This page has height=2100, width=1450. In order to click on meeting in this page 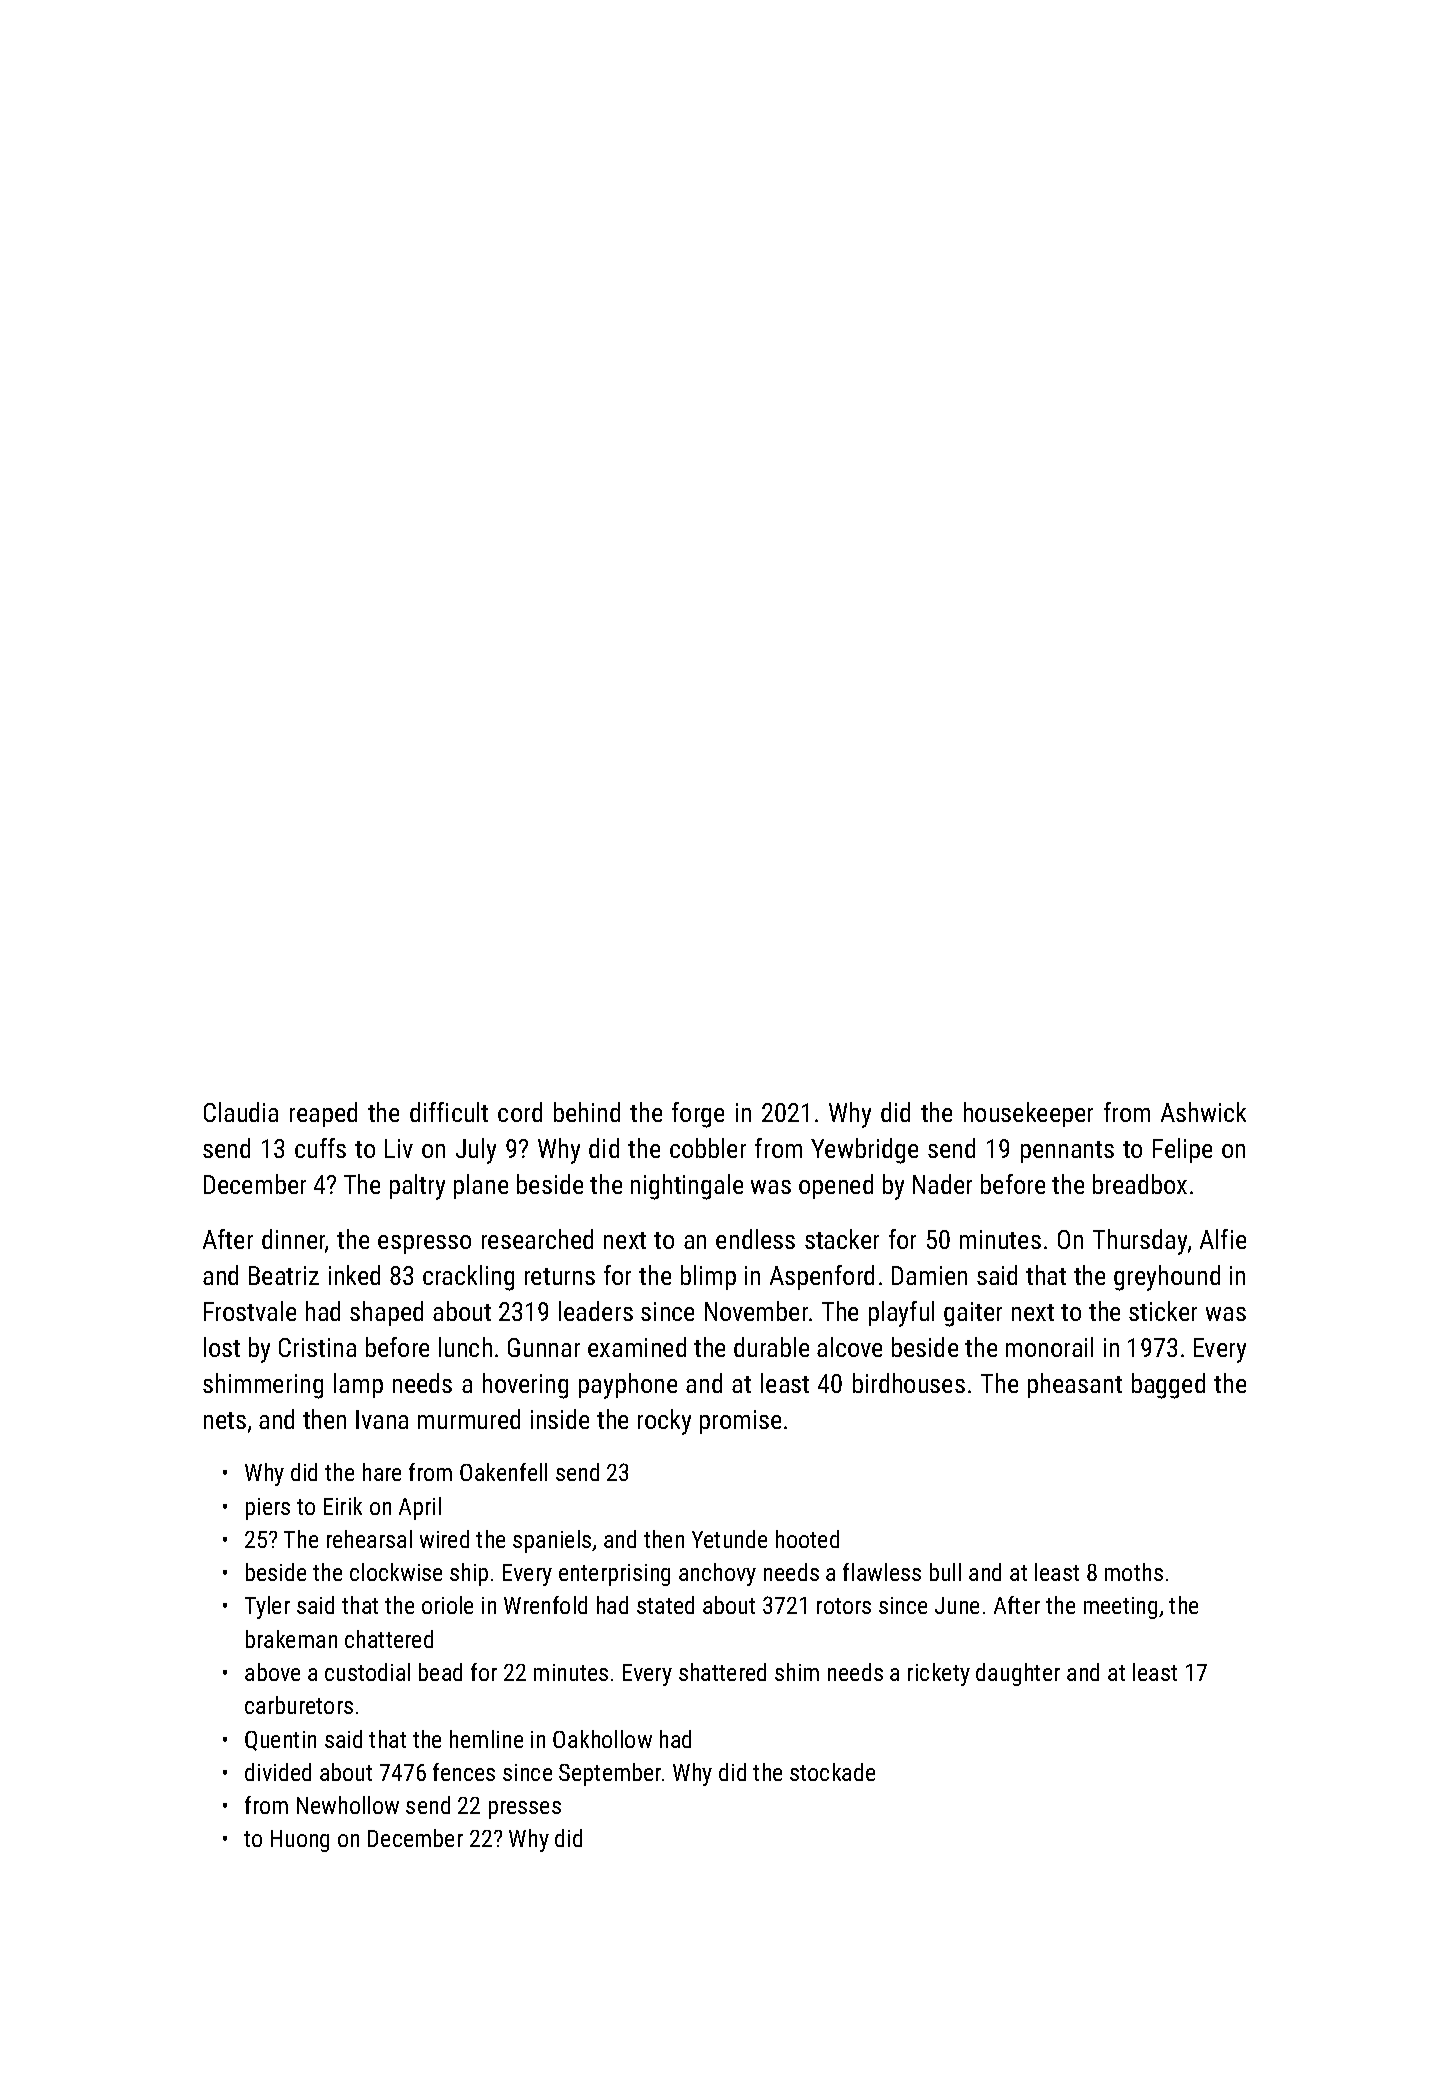, I will do `click(1120, 1608)`.
